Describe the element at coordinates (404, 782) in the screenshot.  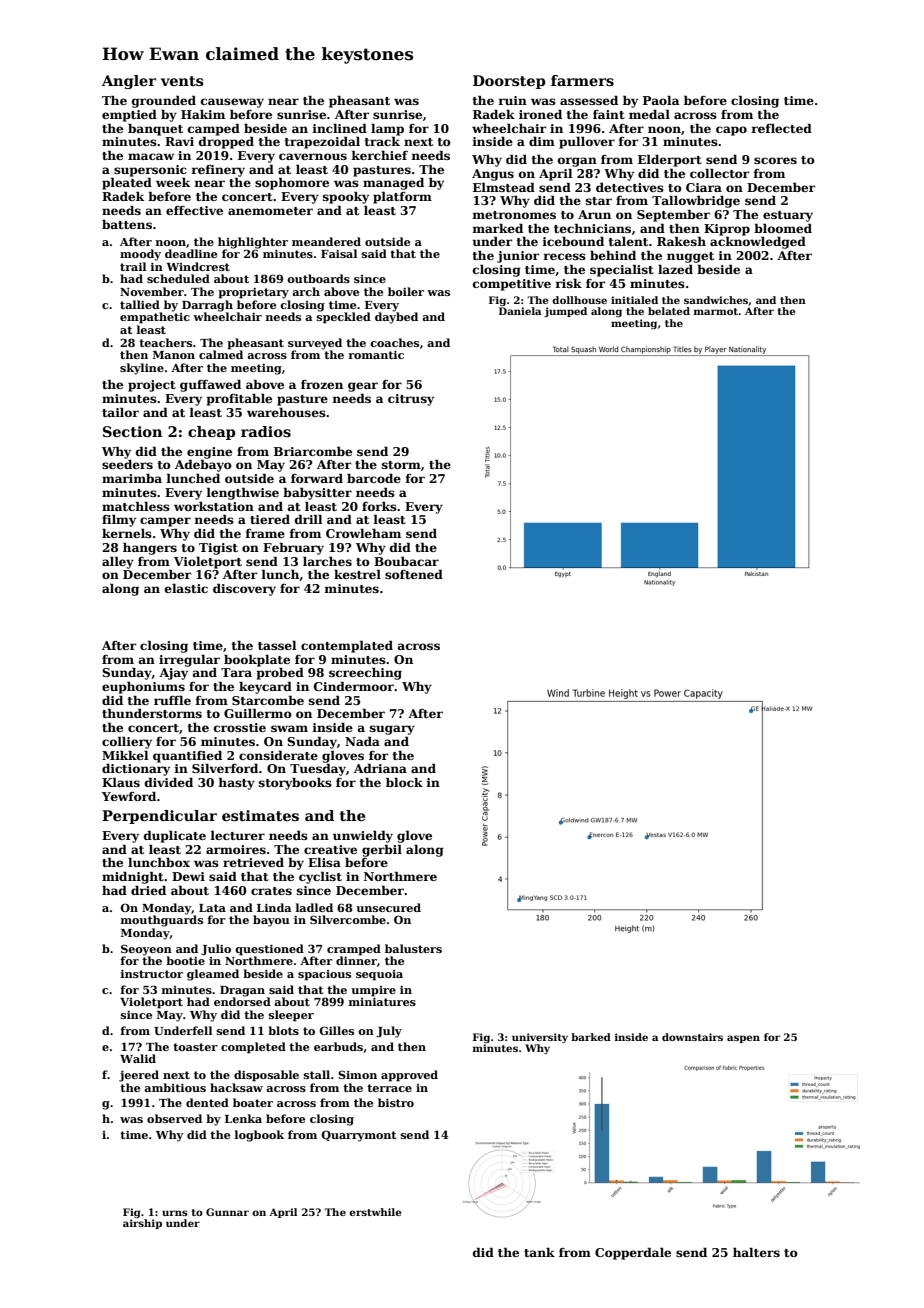
I see `block` at that location.
